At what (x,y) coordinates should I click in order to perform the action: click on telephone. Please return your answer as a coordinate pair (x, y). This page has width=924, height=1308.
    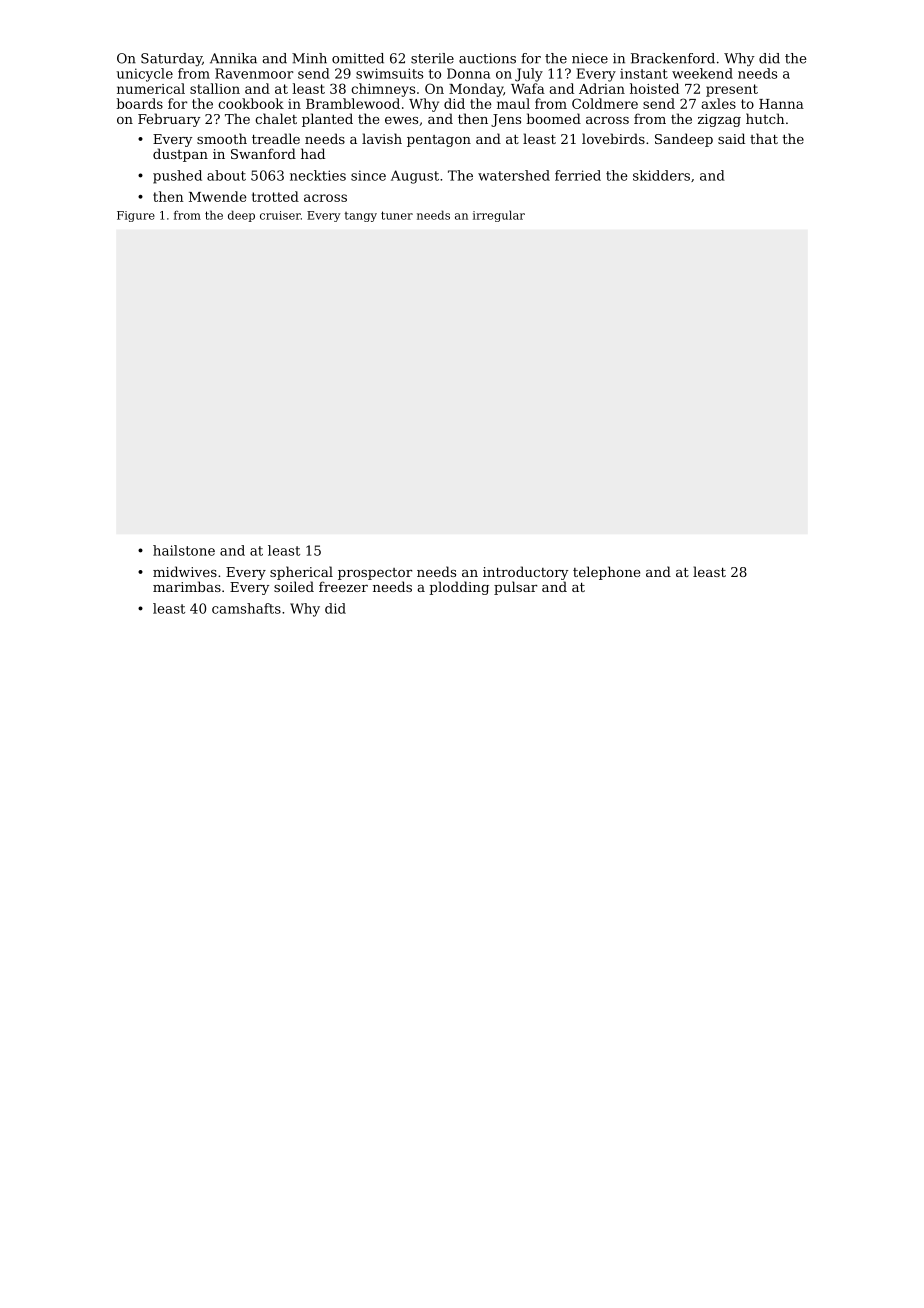
    Looking at the image, I should click on (606, 573).
